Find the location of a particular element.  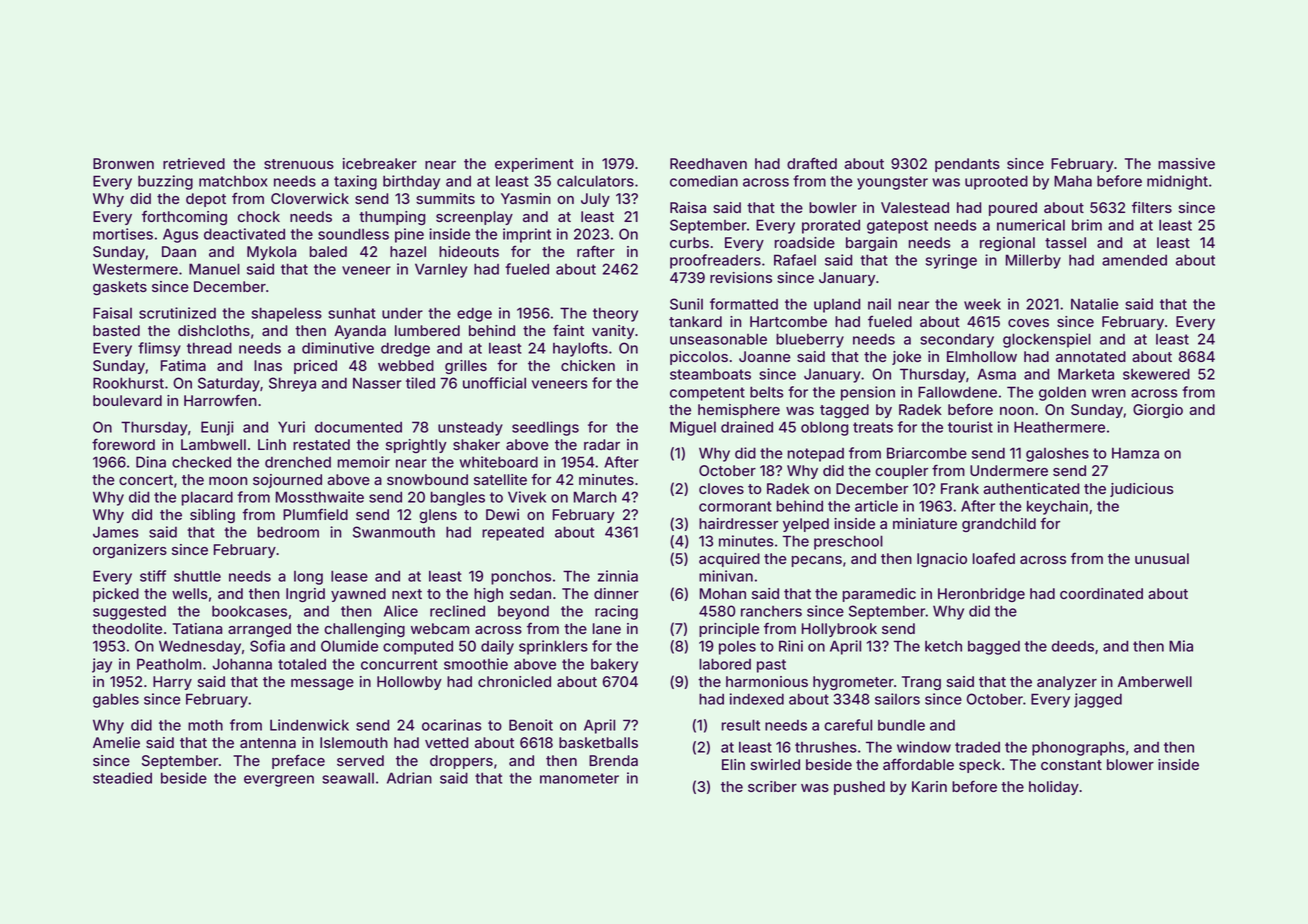

holiday is located at coordinates (1054, 788).
